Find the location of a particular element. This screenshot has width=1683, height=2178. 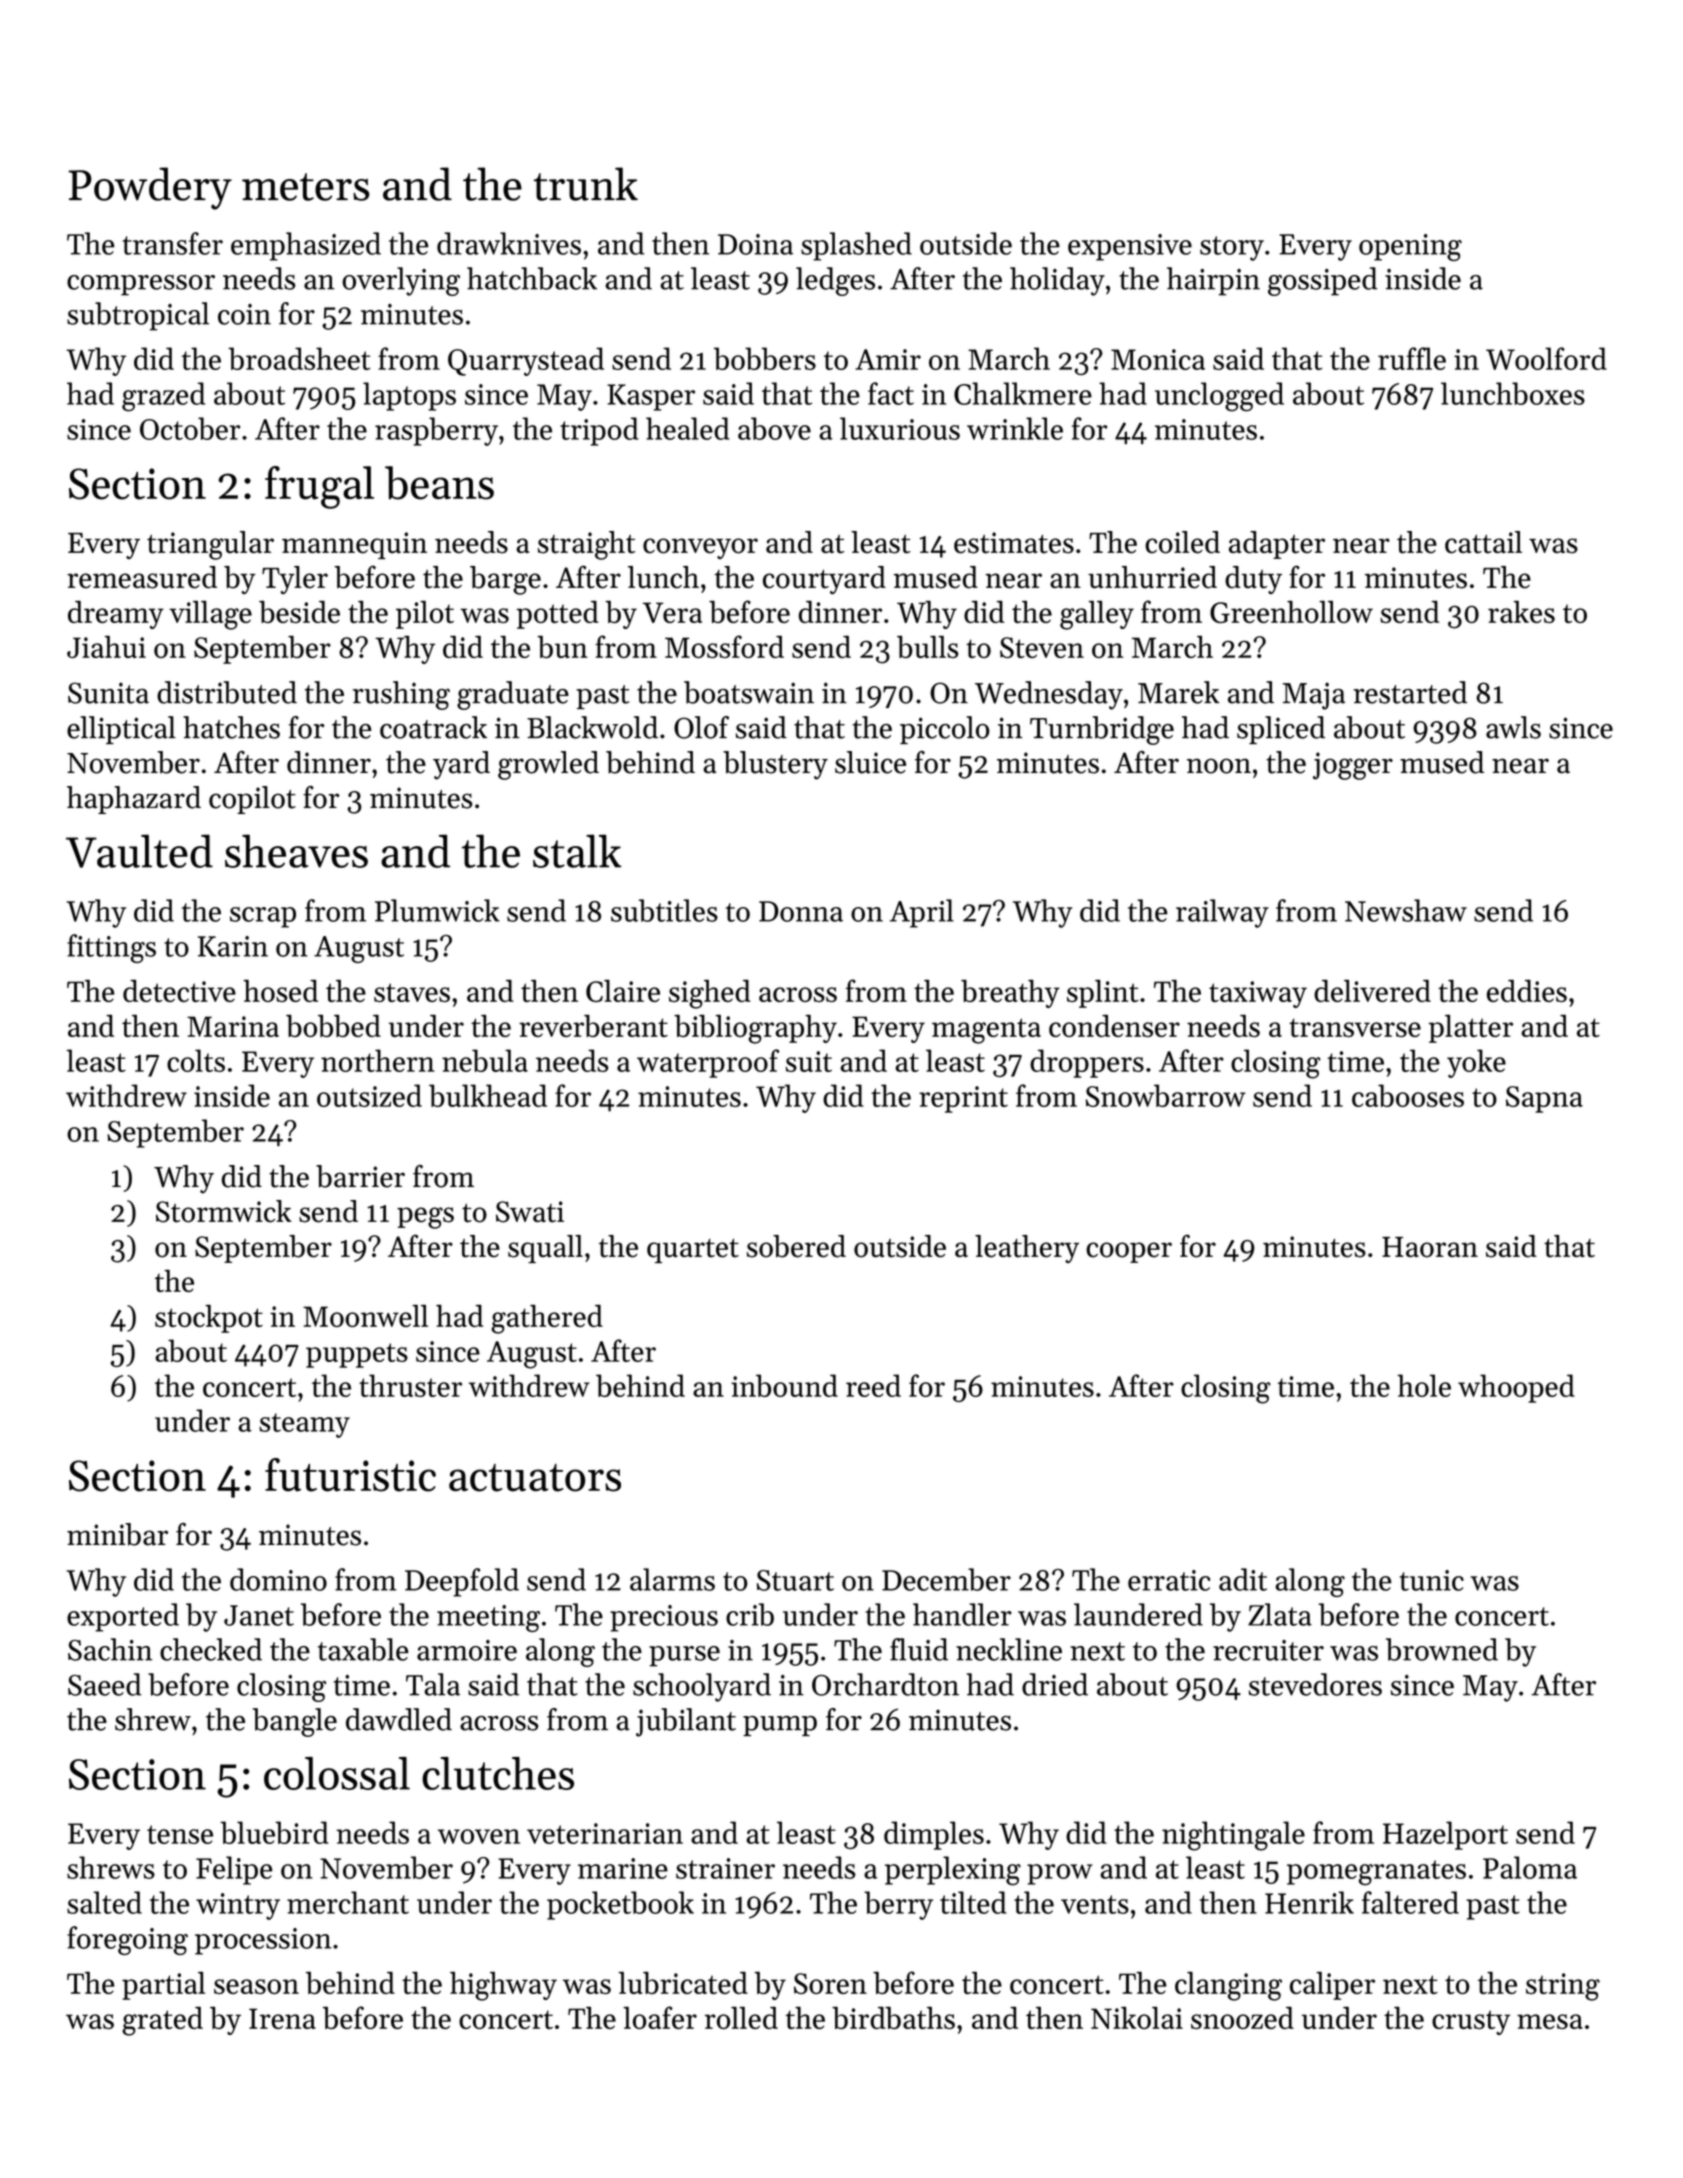

Haoran is located at coordinates (1430, 1247).
